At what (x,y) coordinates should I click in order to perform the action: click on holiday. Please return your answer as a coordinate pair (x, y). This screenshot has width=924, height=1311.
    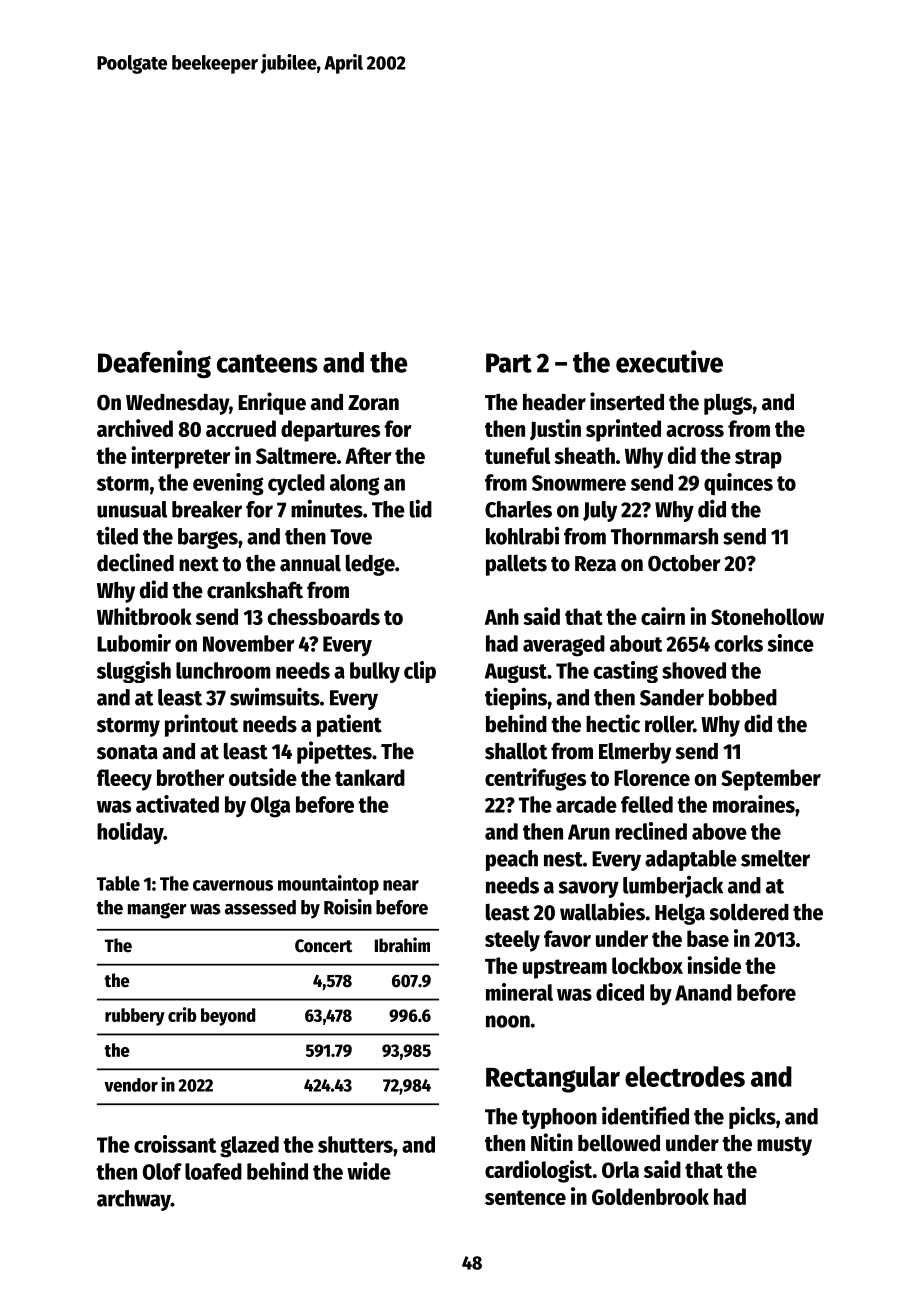
    Looking at the image, I should click on (130, 833).
